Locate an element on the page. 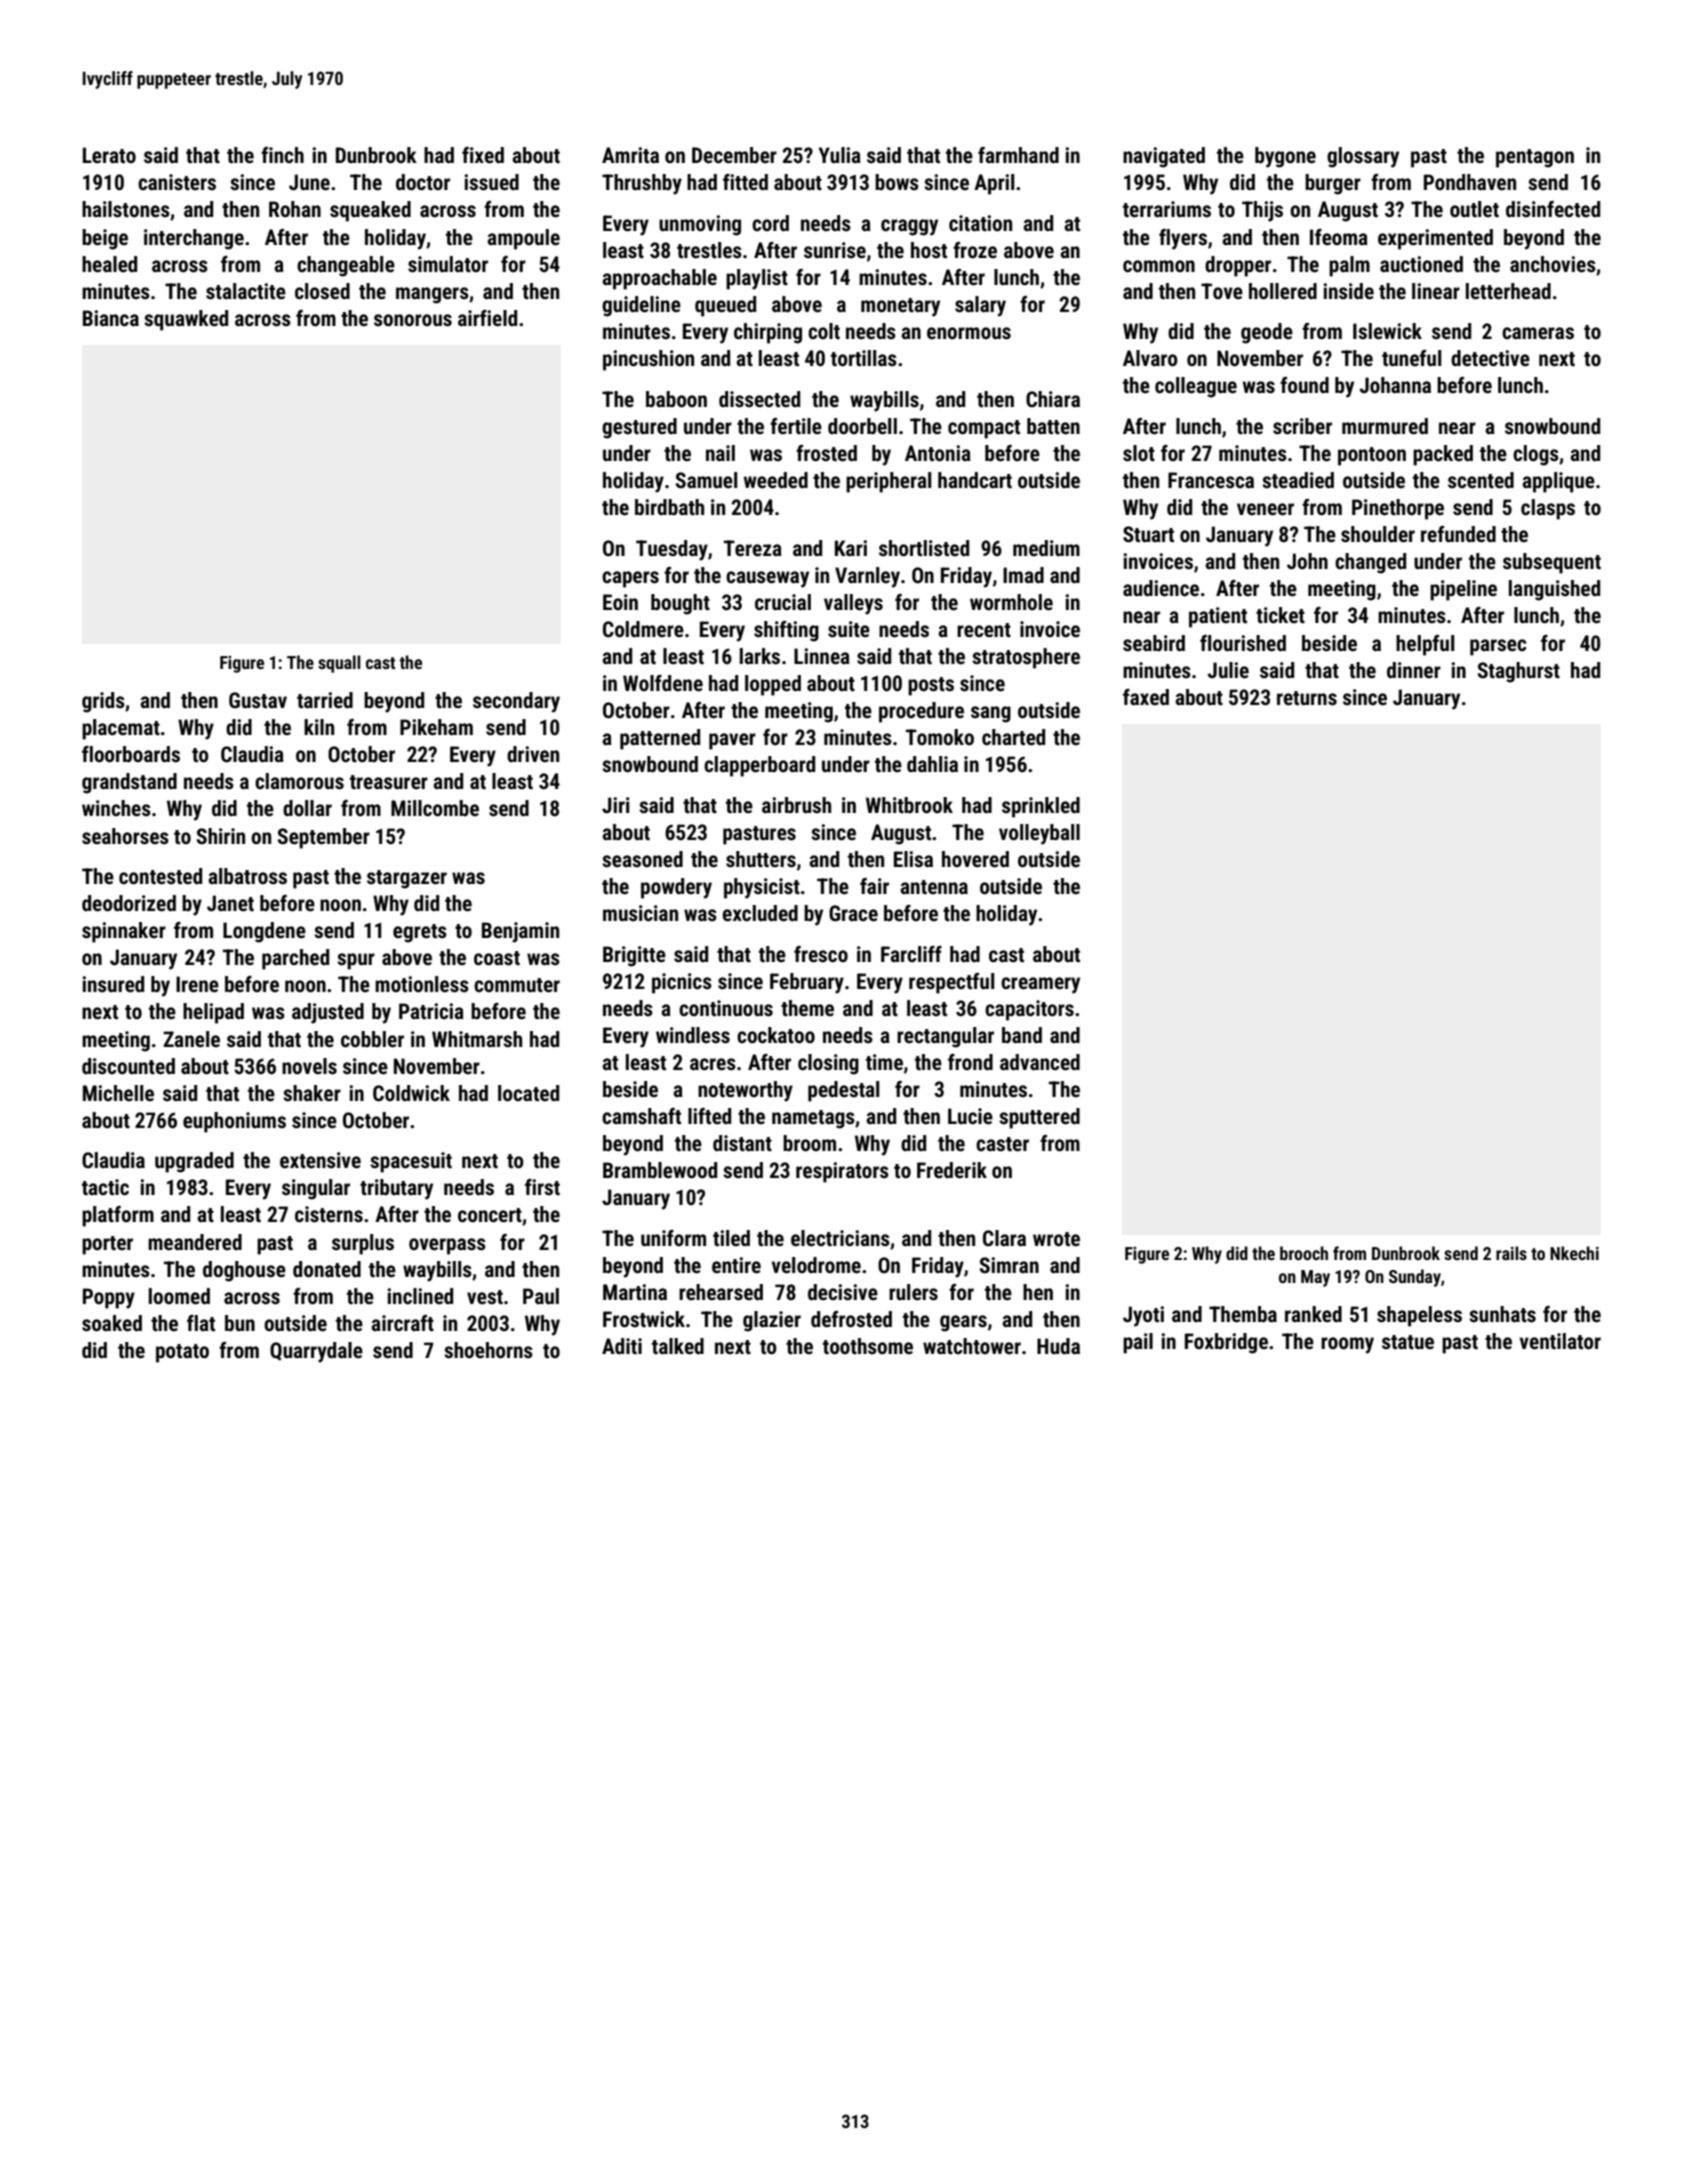  bun is located at coordinates (240, 1323).
